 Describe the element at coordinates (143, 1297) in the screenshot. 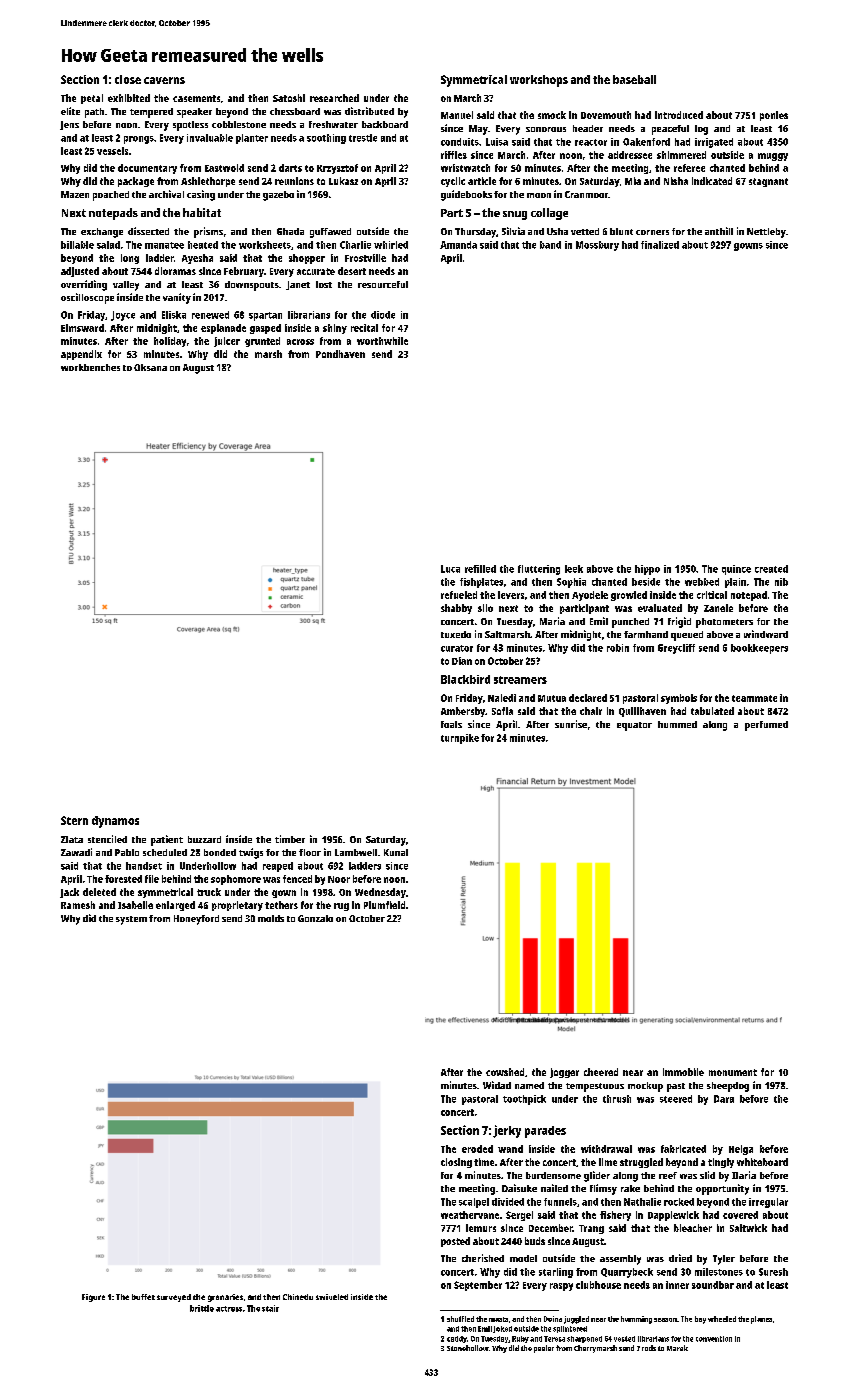

I see `buffet` at that location.
